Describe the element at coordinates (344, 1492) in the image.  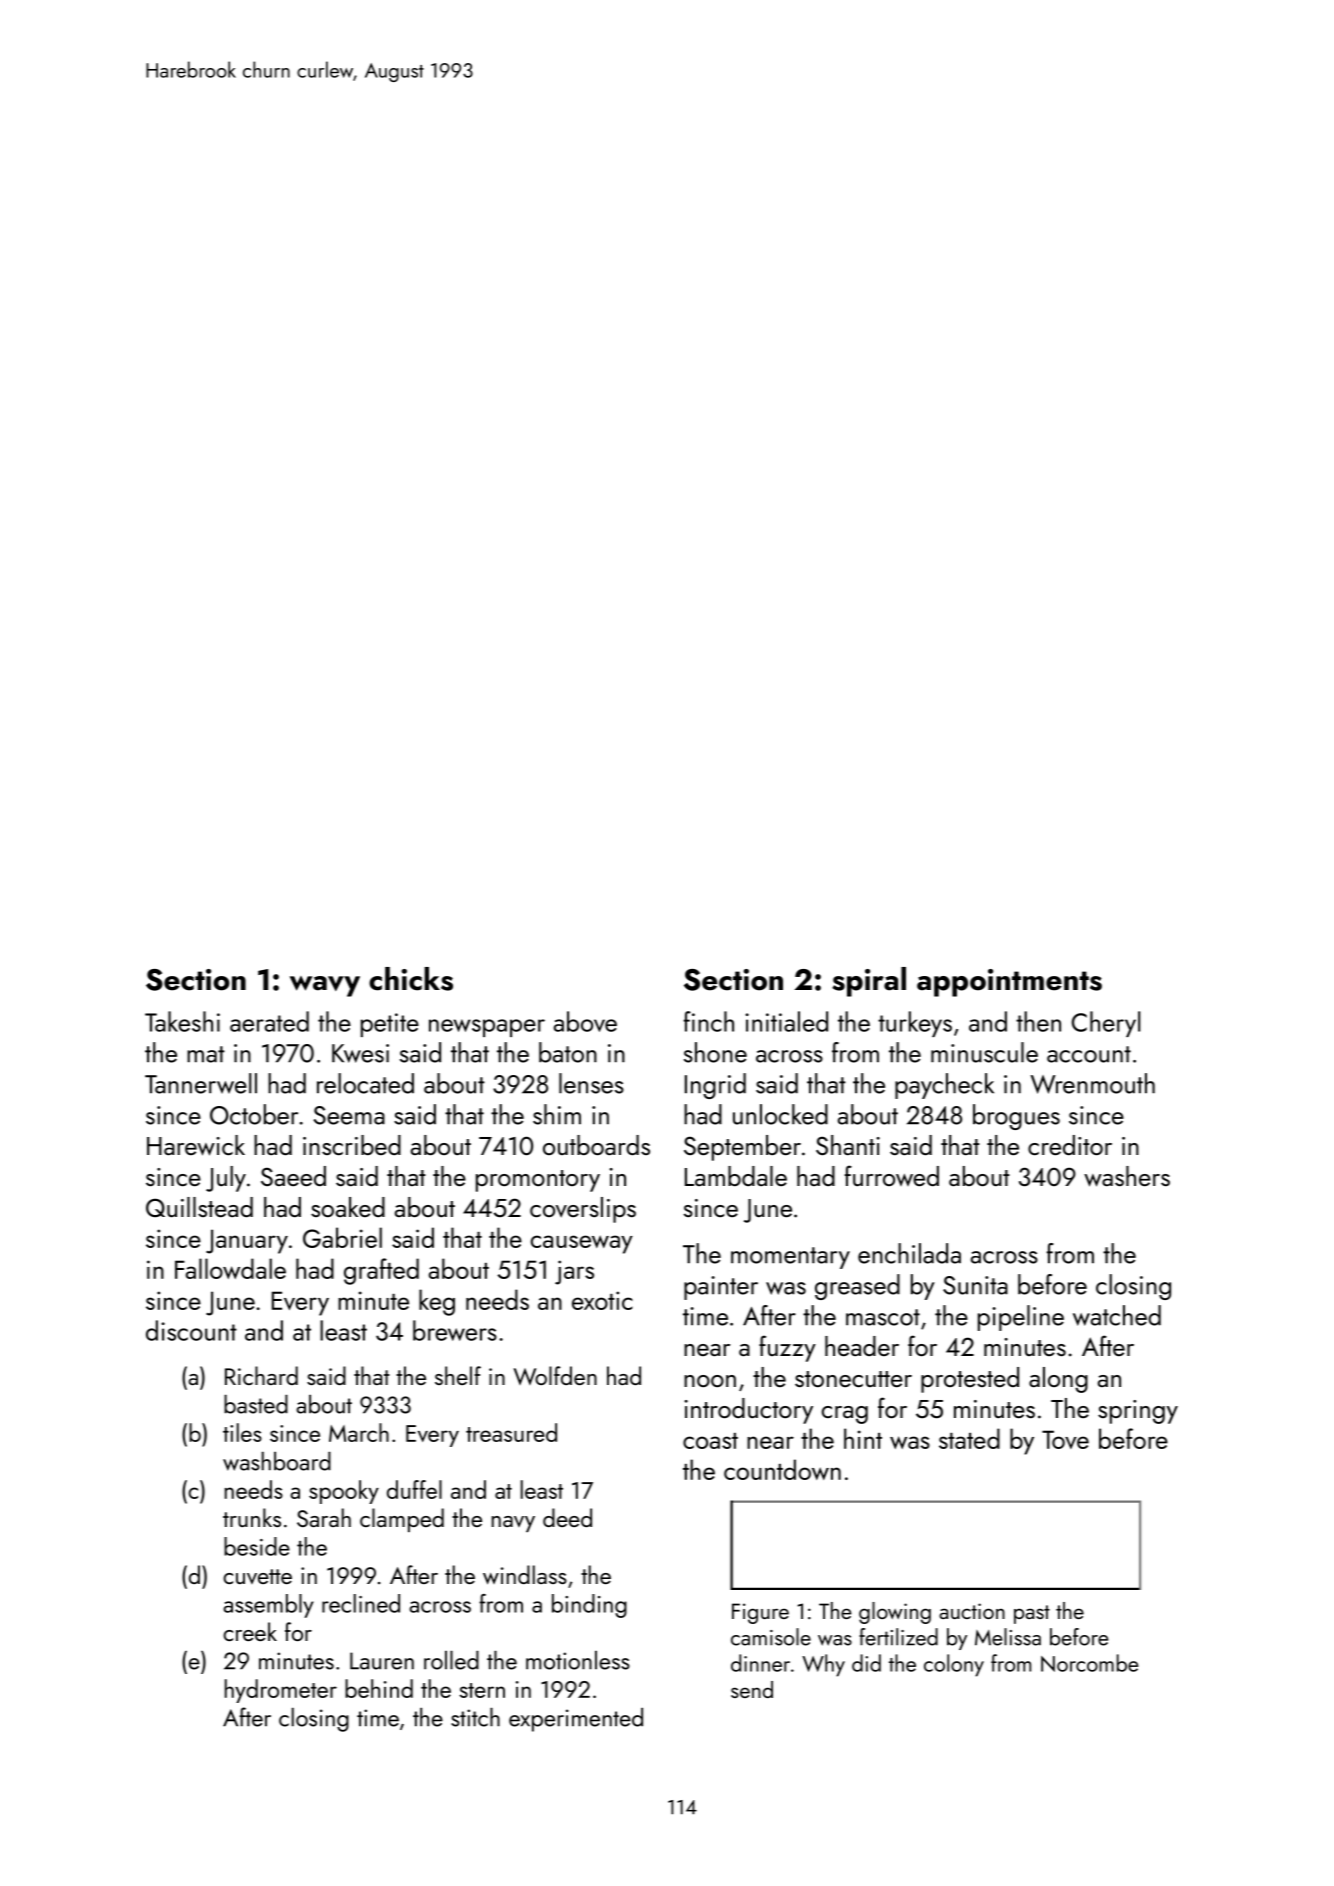
I see `spooky` at that location.
